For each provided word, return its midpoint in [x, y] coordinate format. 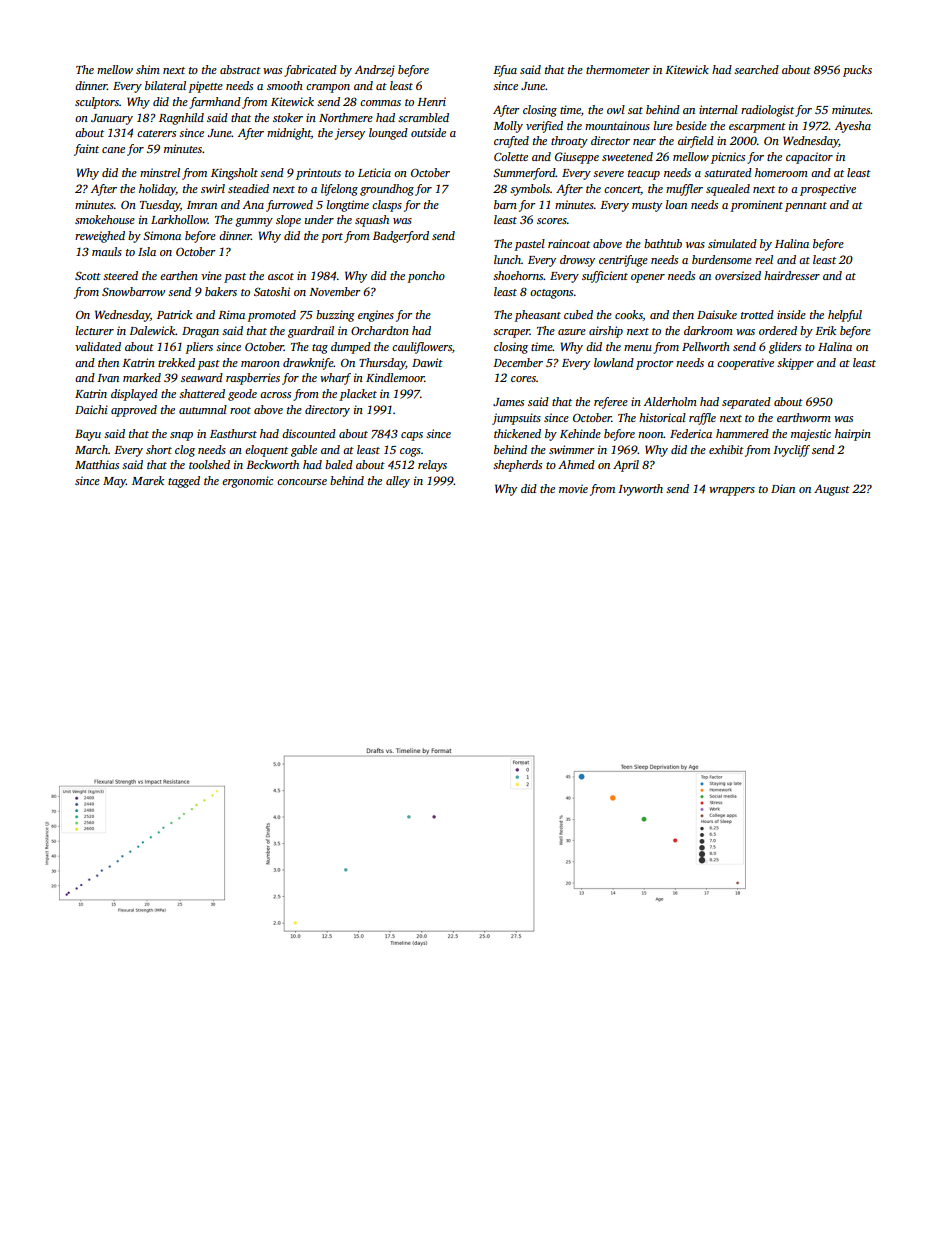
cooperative [745, 364]
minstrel [160, 172]
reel [764, 259]
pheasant [537, 316]
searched [756, 69]
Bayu [88, 435]
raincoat [569, 243]
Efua [505, 71]
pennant [806, 207]
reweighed [100, 237]
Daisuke [717, 314]
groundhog [387, 190]
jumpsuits [516, 419]
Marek [148, 480]
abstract [240, 69]
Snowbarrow [133, 291]
